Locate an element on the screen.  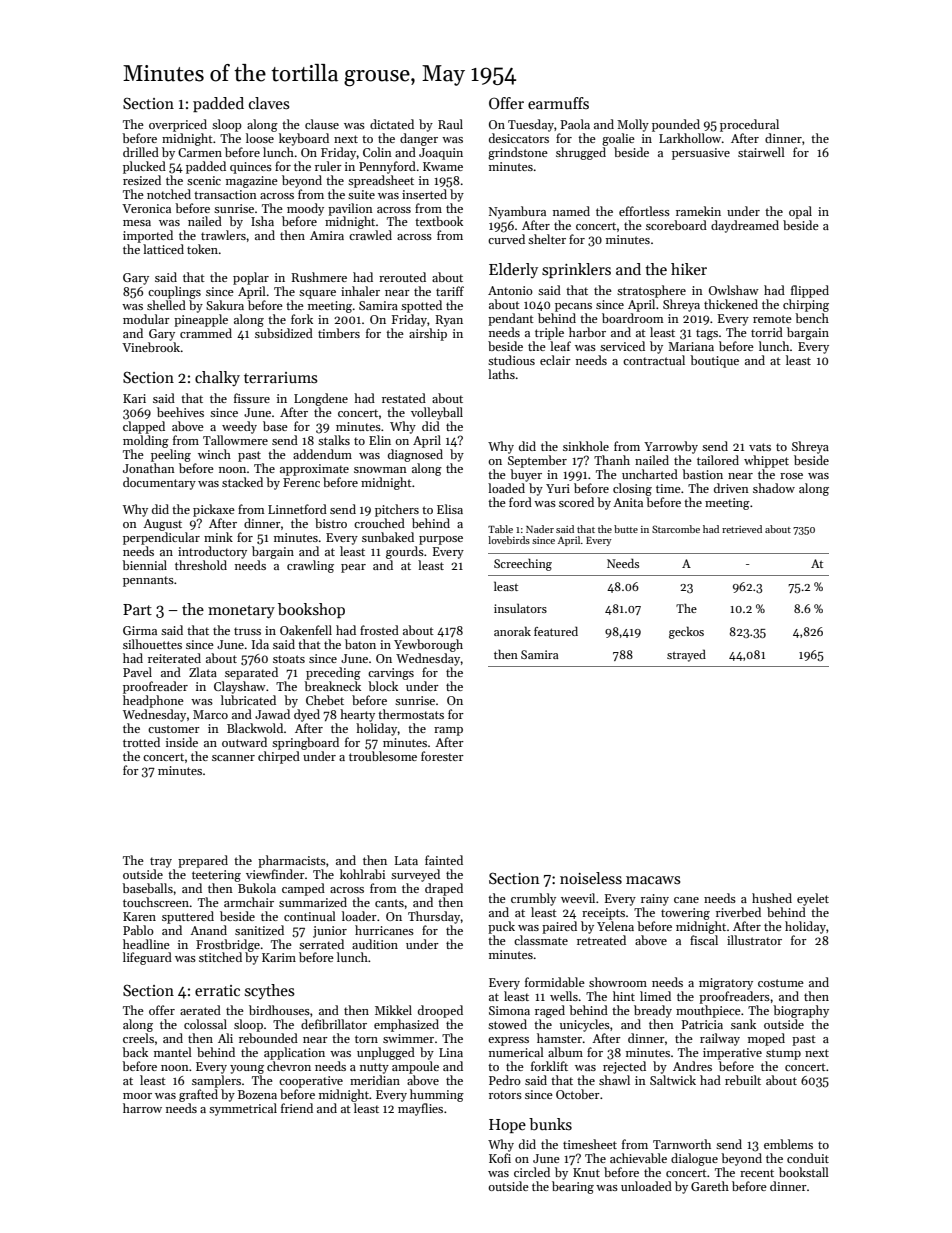
troublesome is located at coordinates (383, 756).
